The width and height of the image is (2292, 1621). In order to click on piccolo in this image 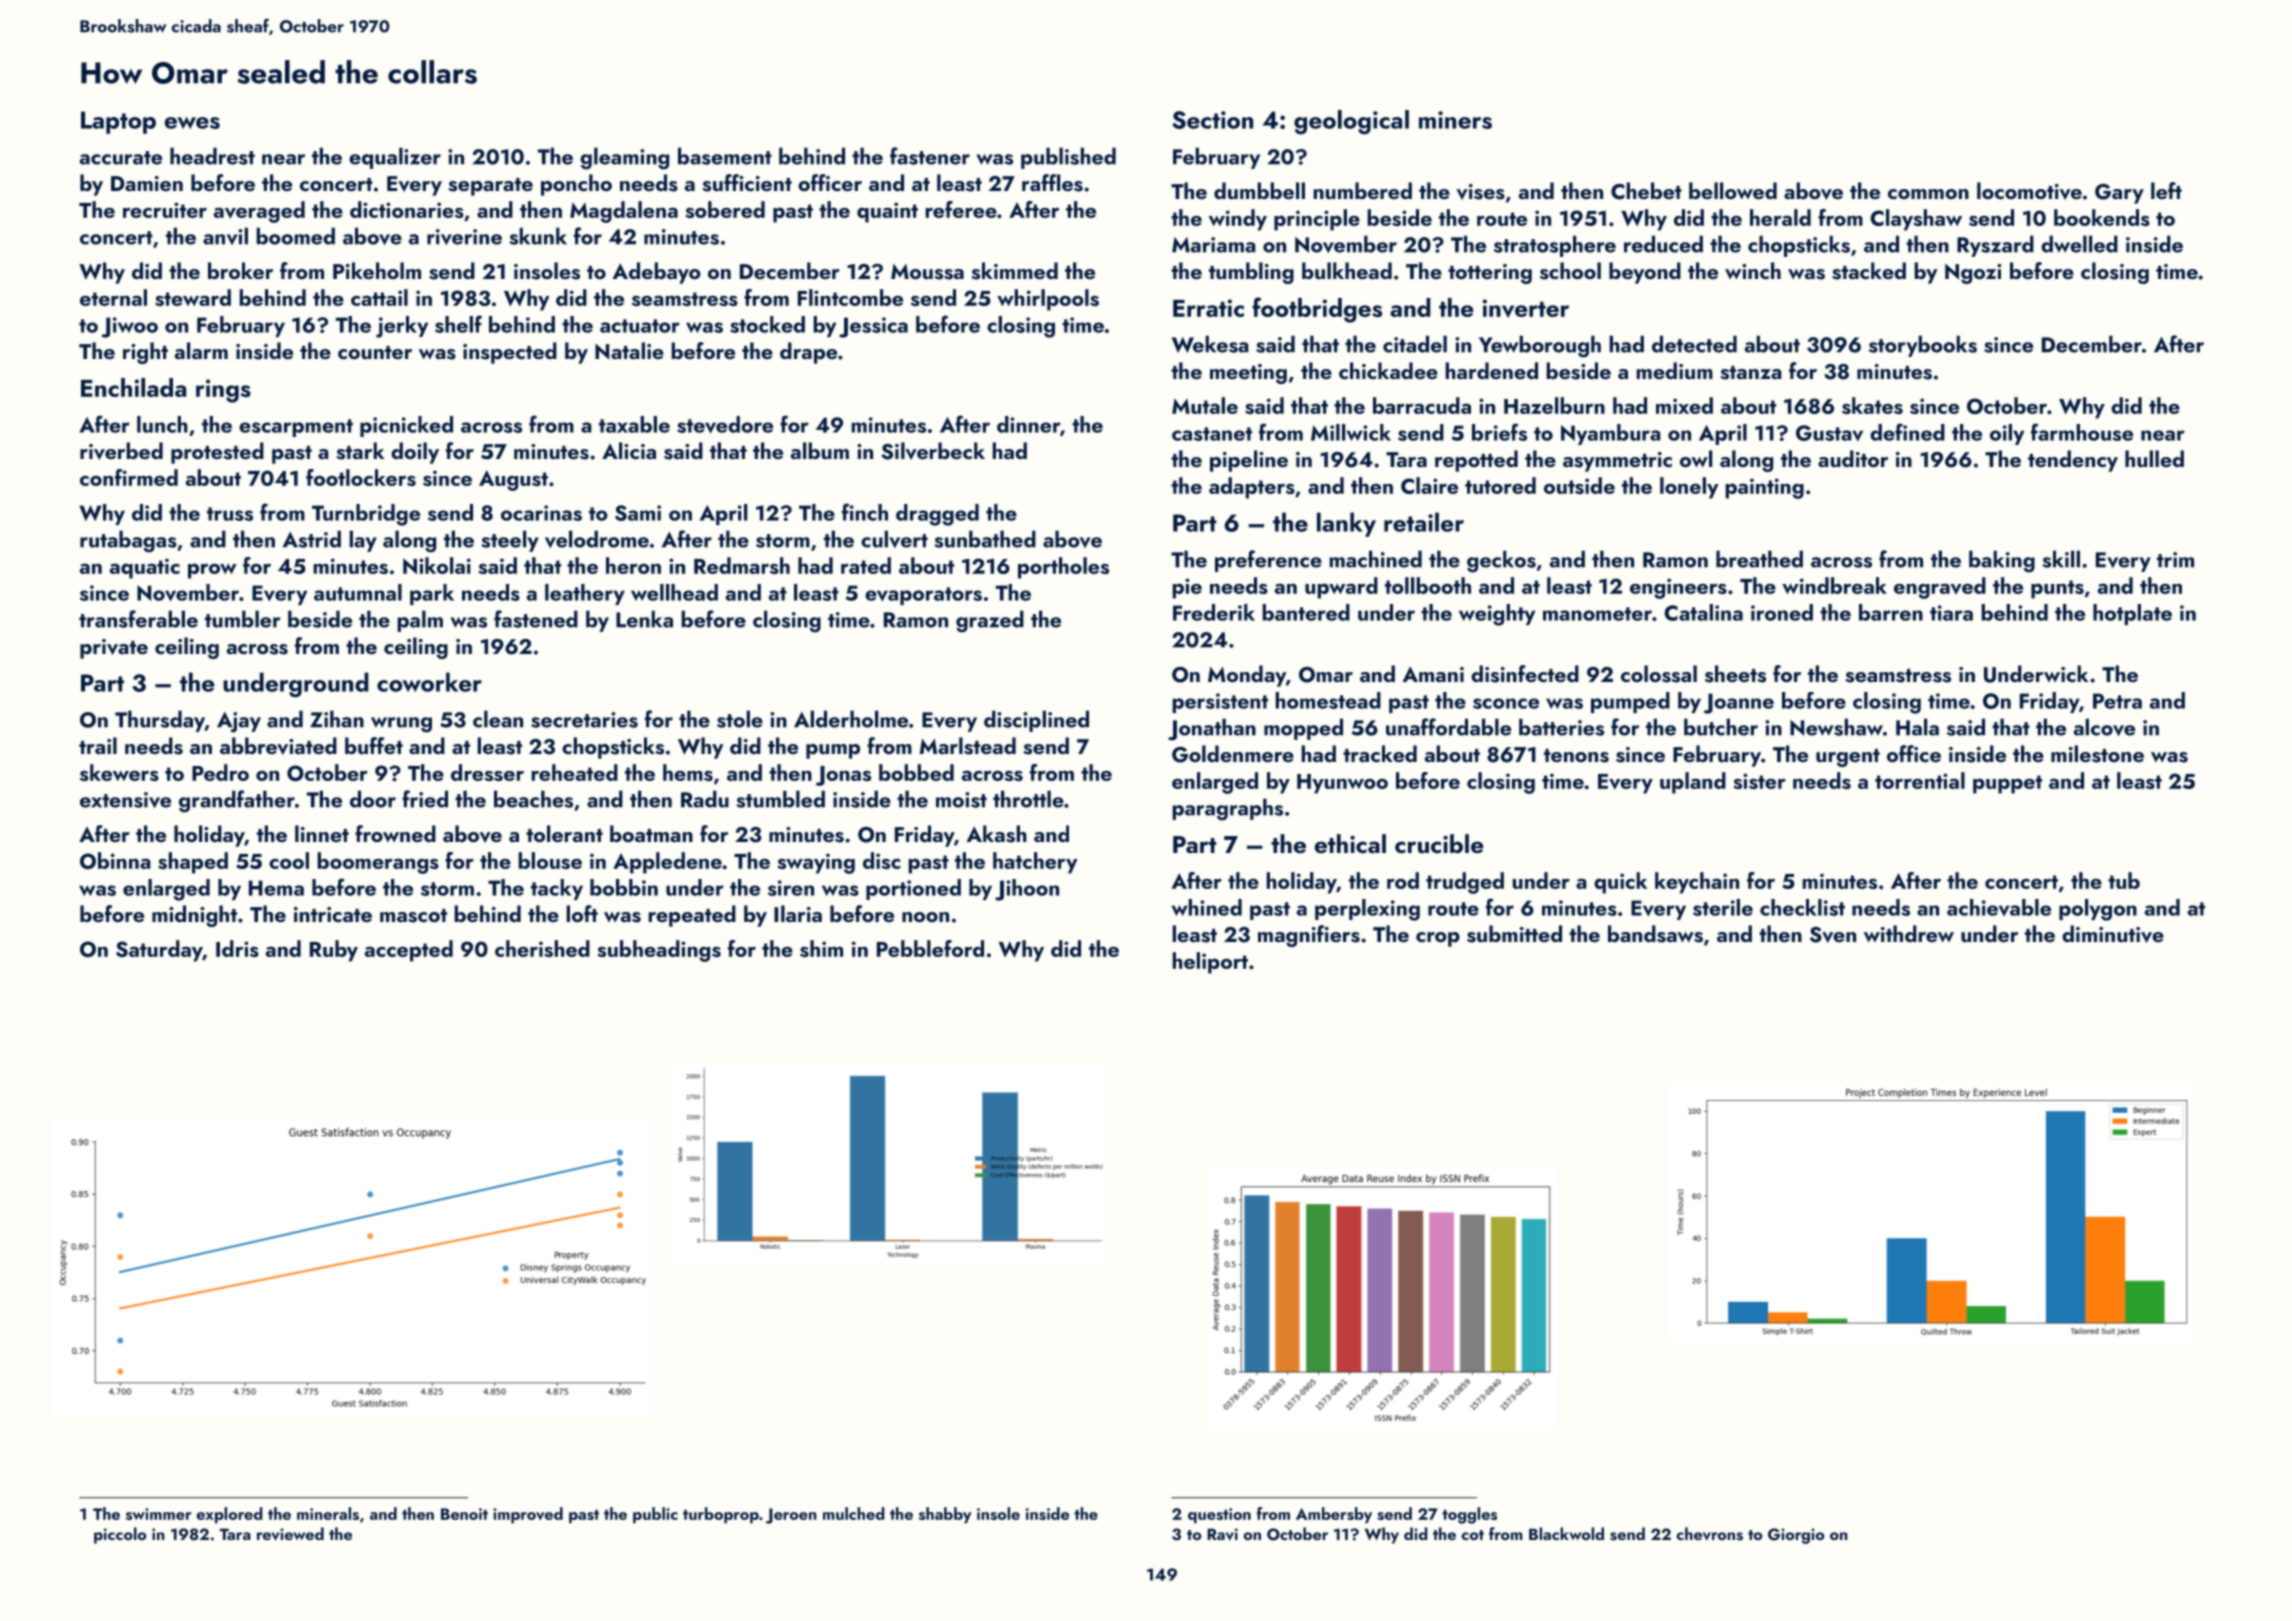, I will do `click(120, 1535)`.
